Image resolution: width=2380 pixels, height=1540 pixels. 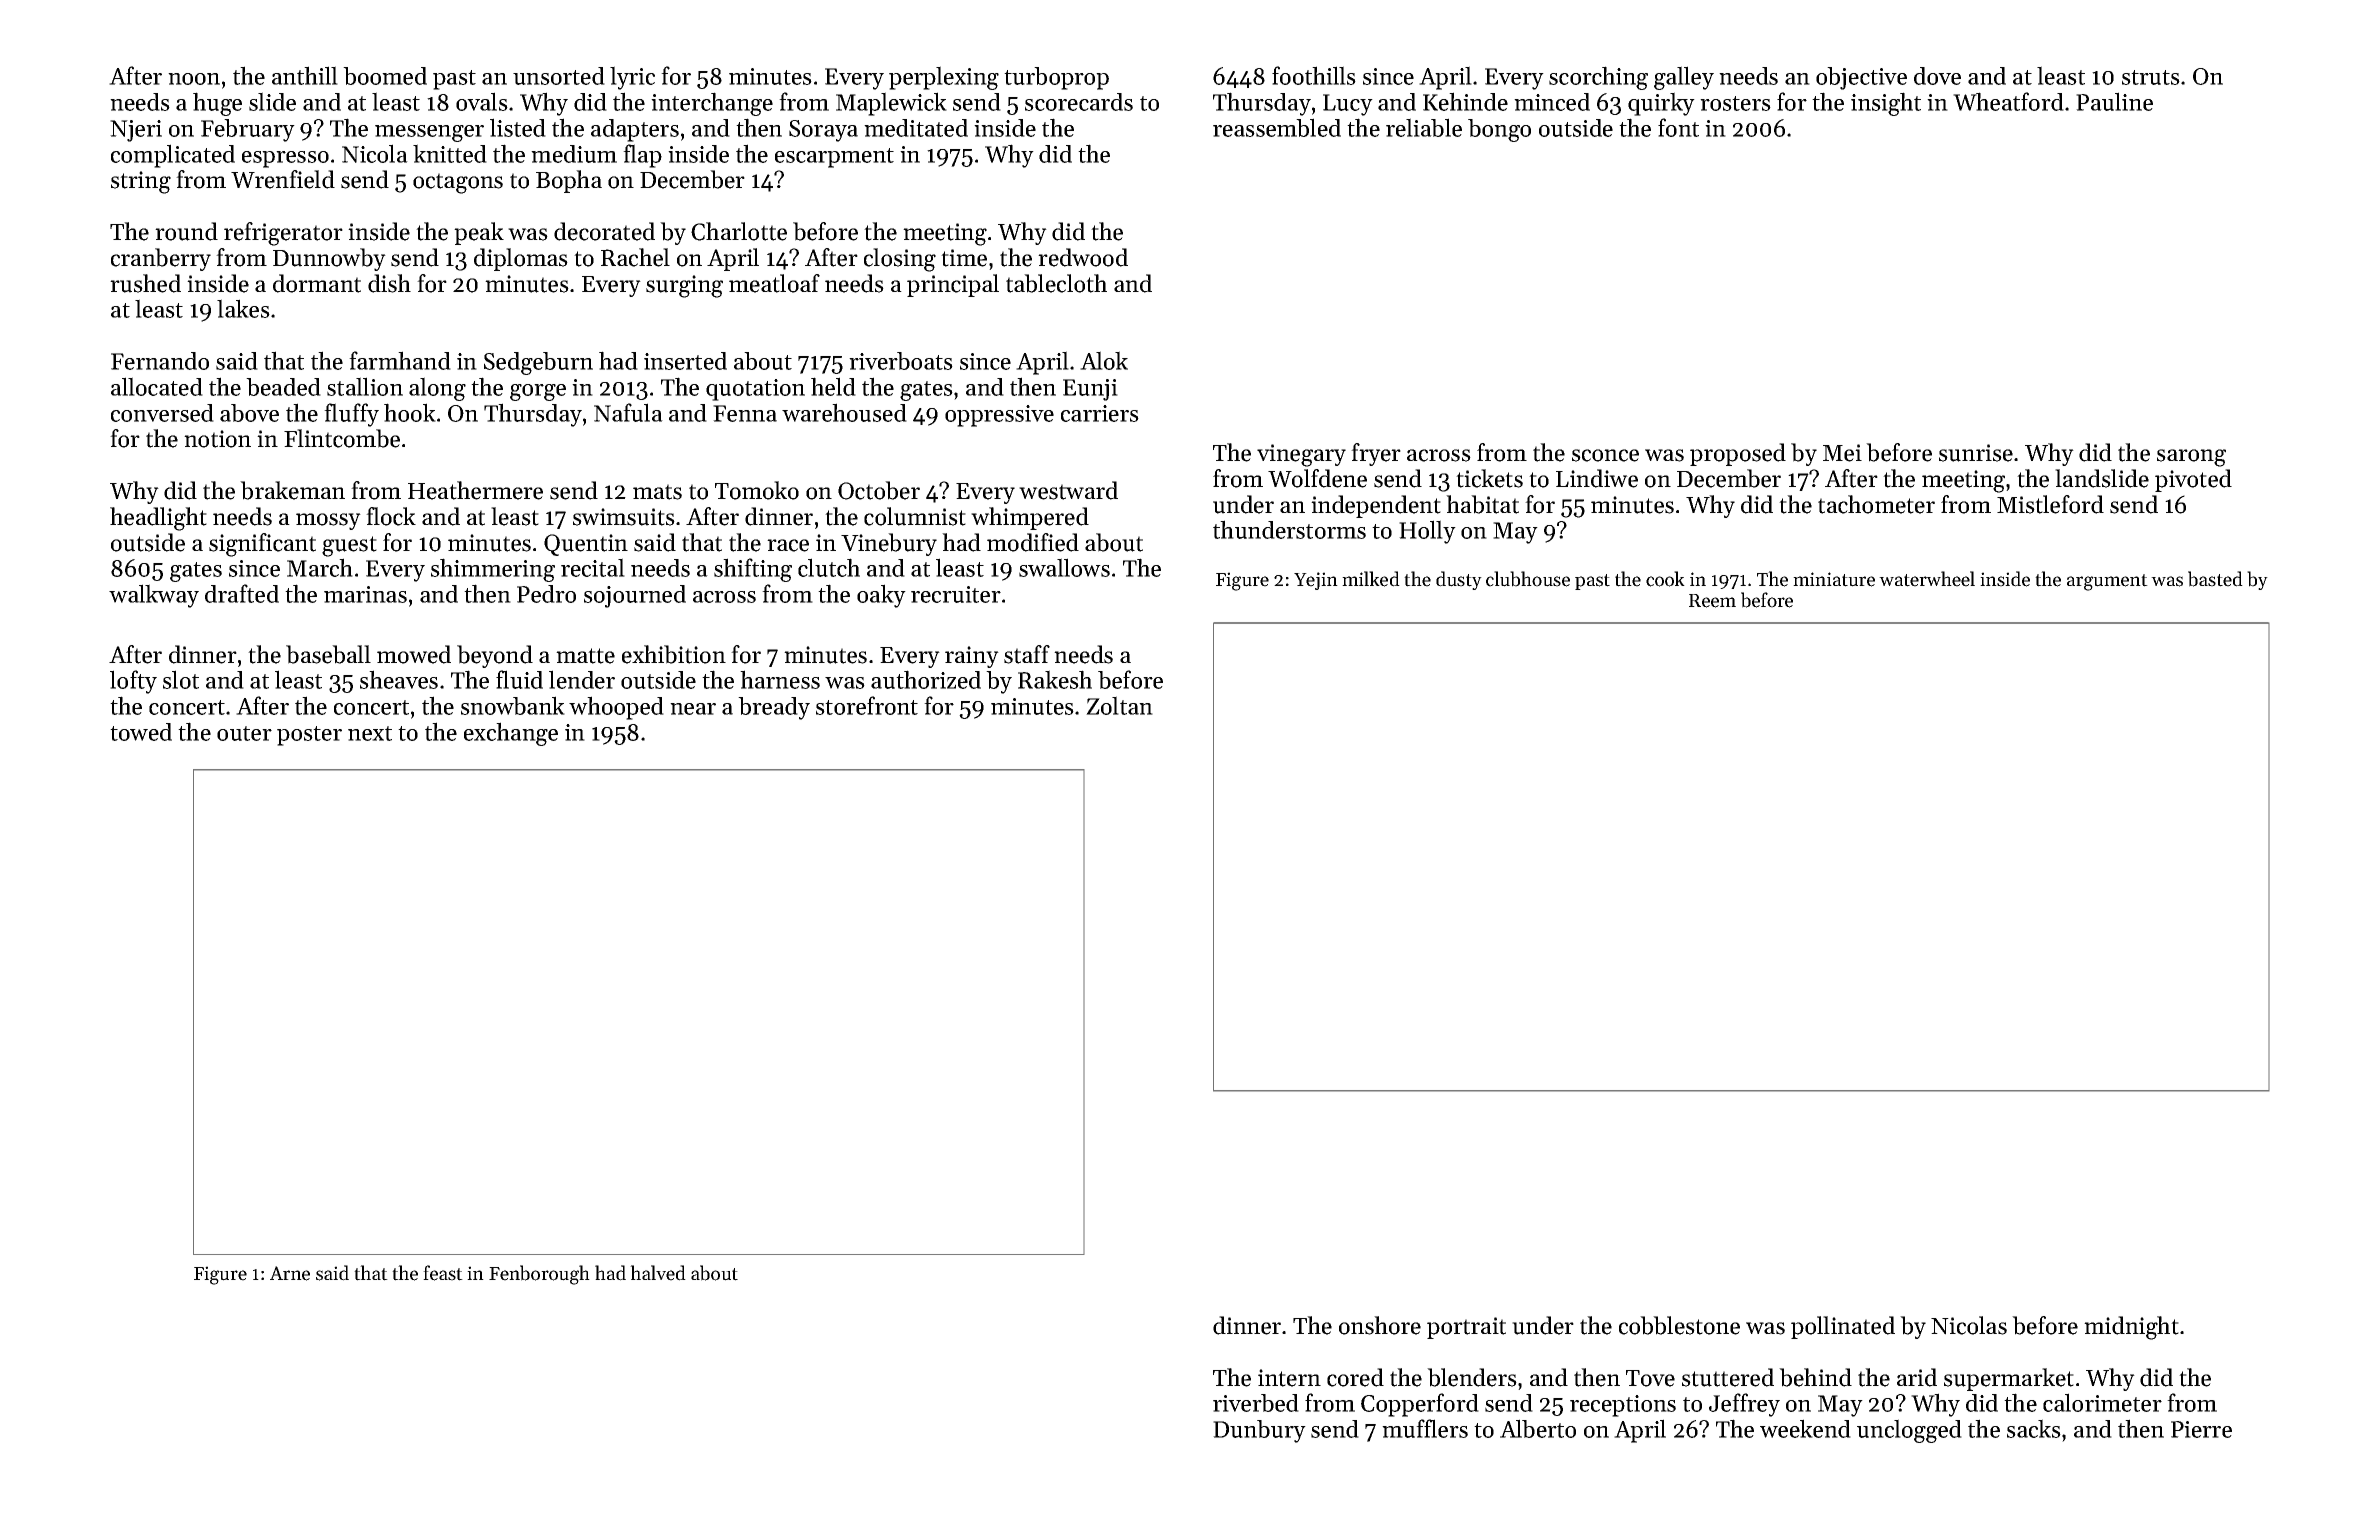 I want to click on feast, so click(x=443, y=1273).
